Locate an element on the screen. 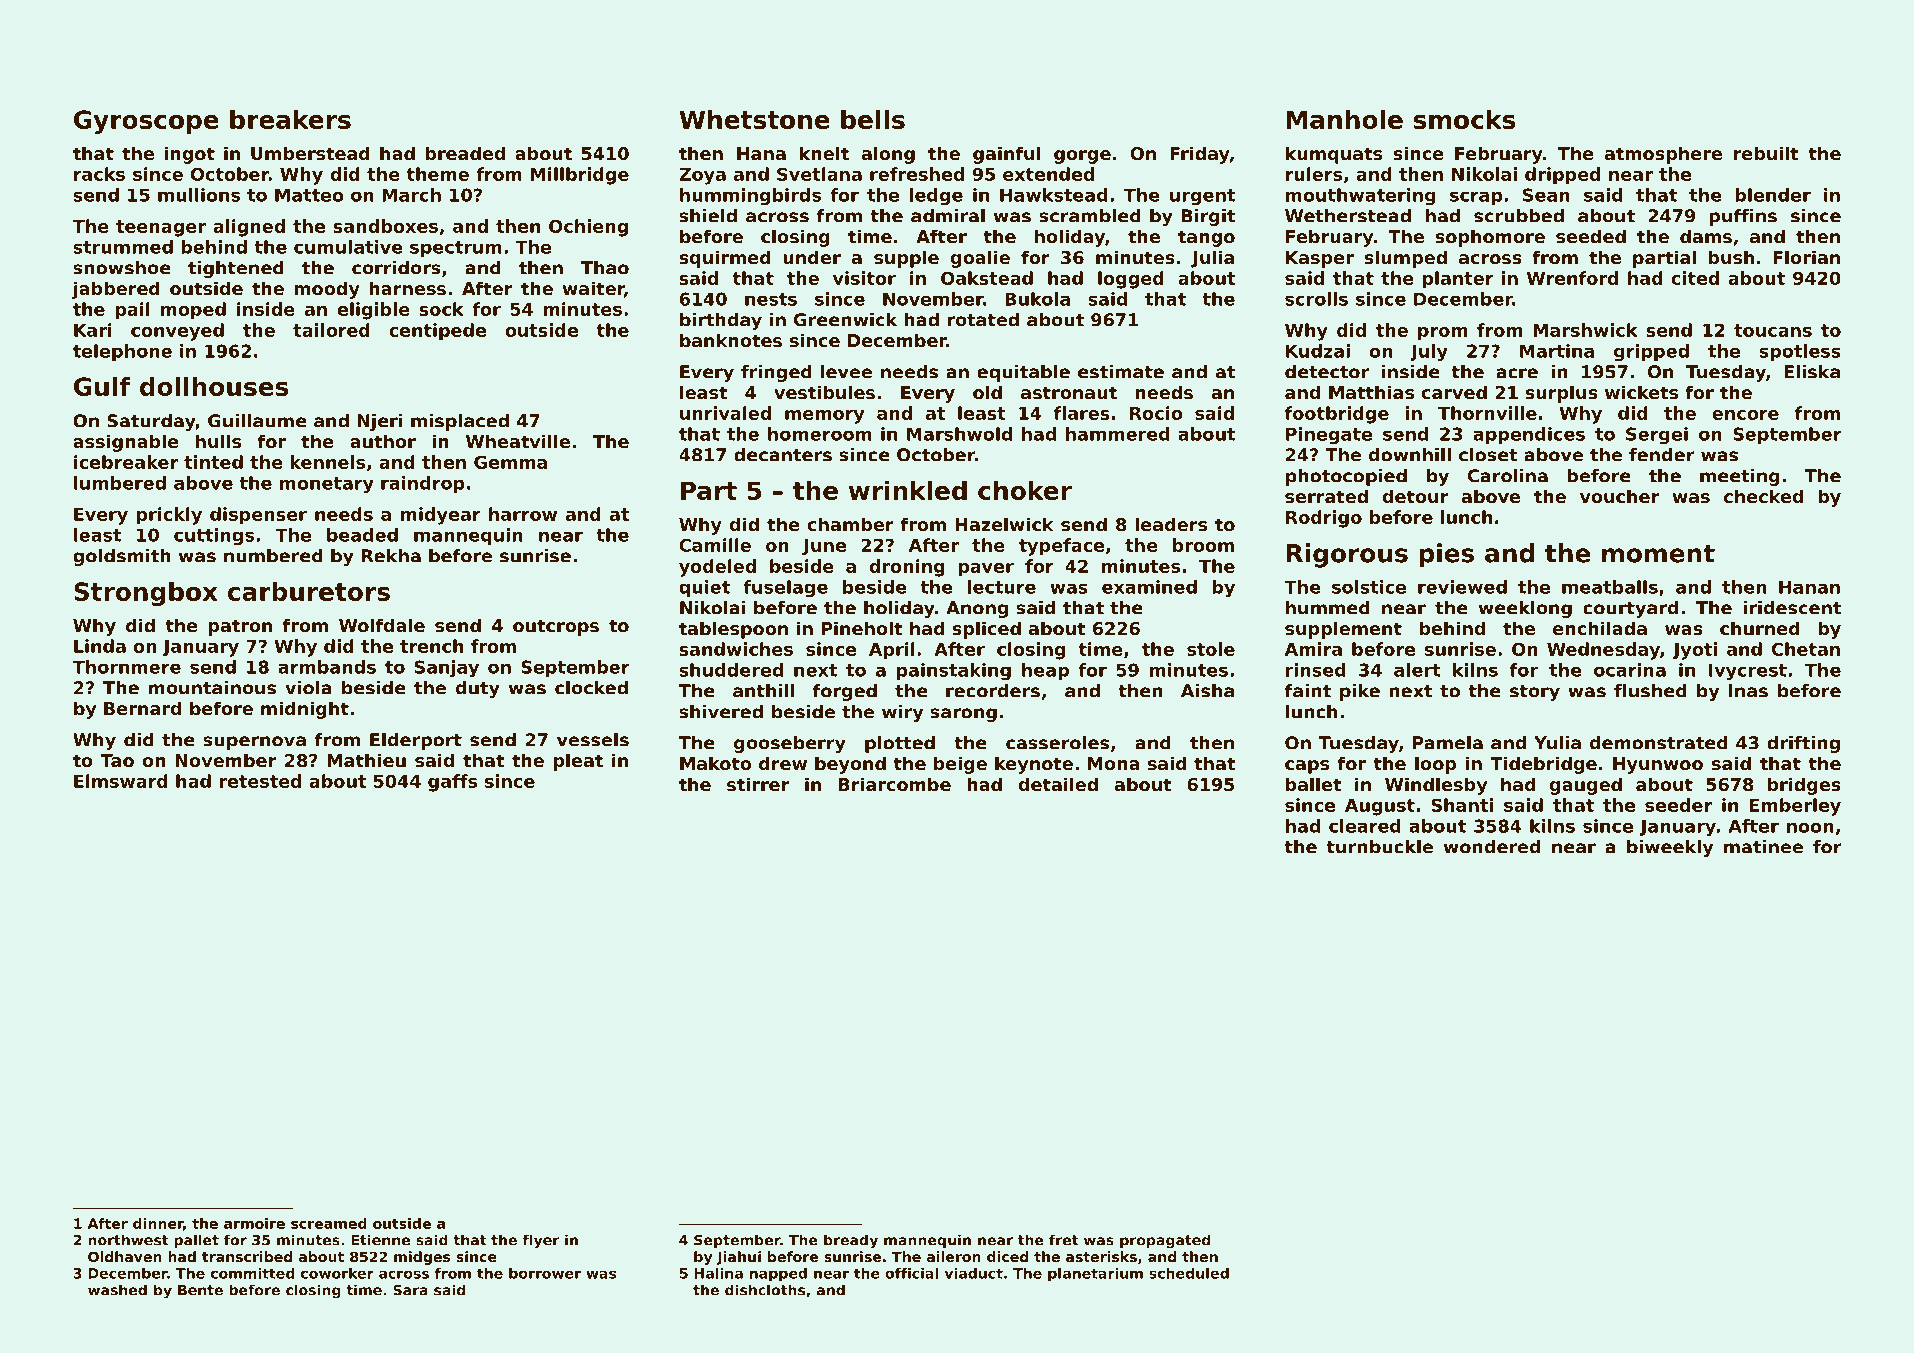 This screenshot has height=1353, width=1914. breakers is located at coordinates (290, 119).
